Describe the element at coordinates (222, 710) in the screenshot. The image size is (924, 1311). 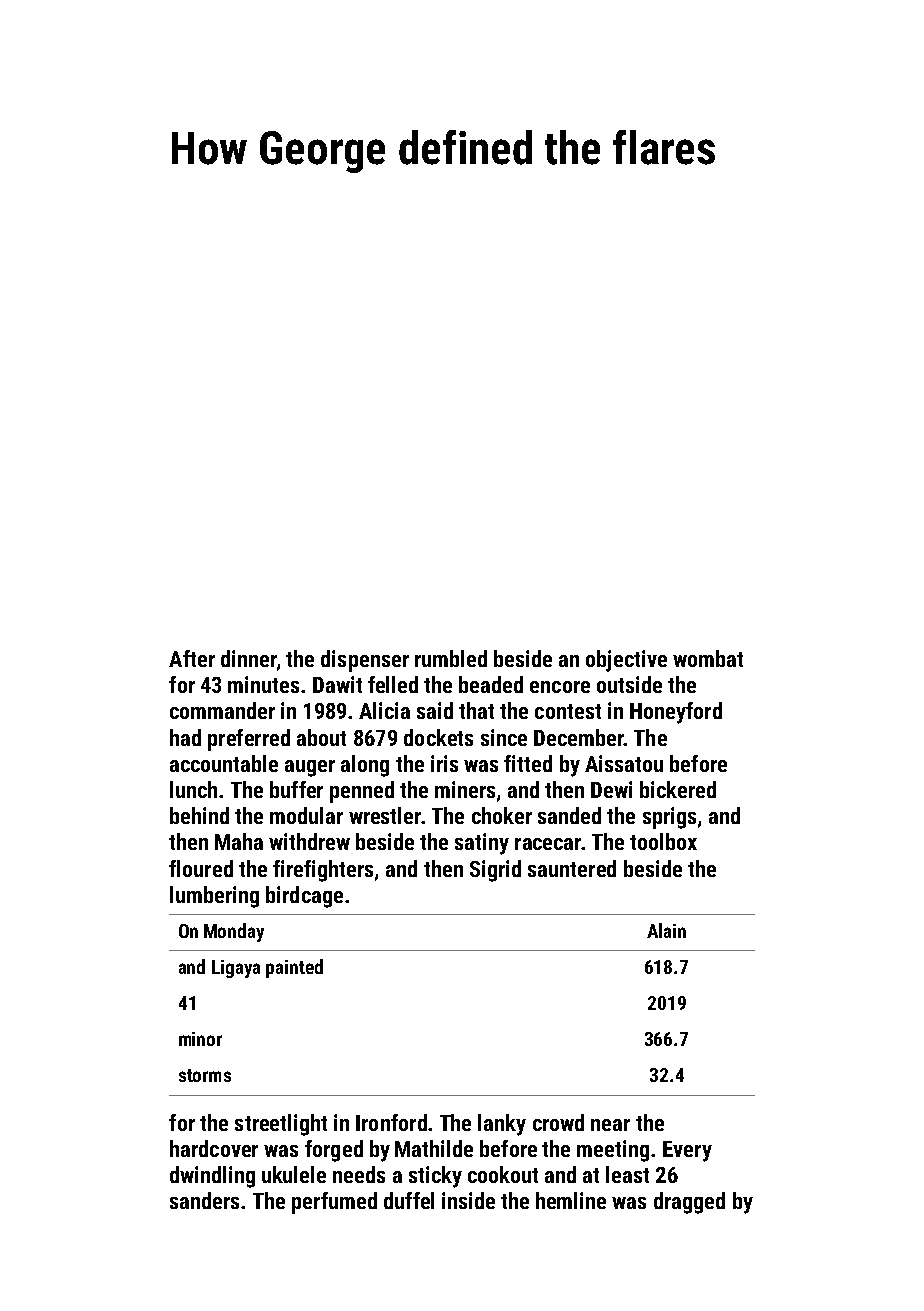
I see `commander` at that location.
